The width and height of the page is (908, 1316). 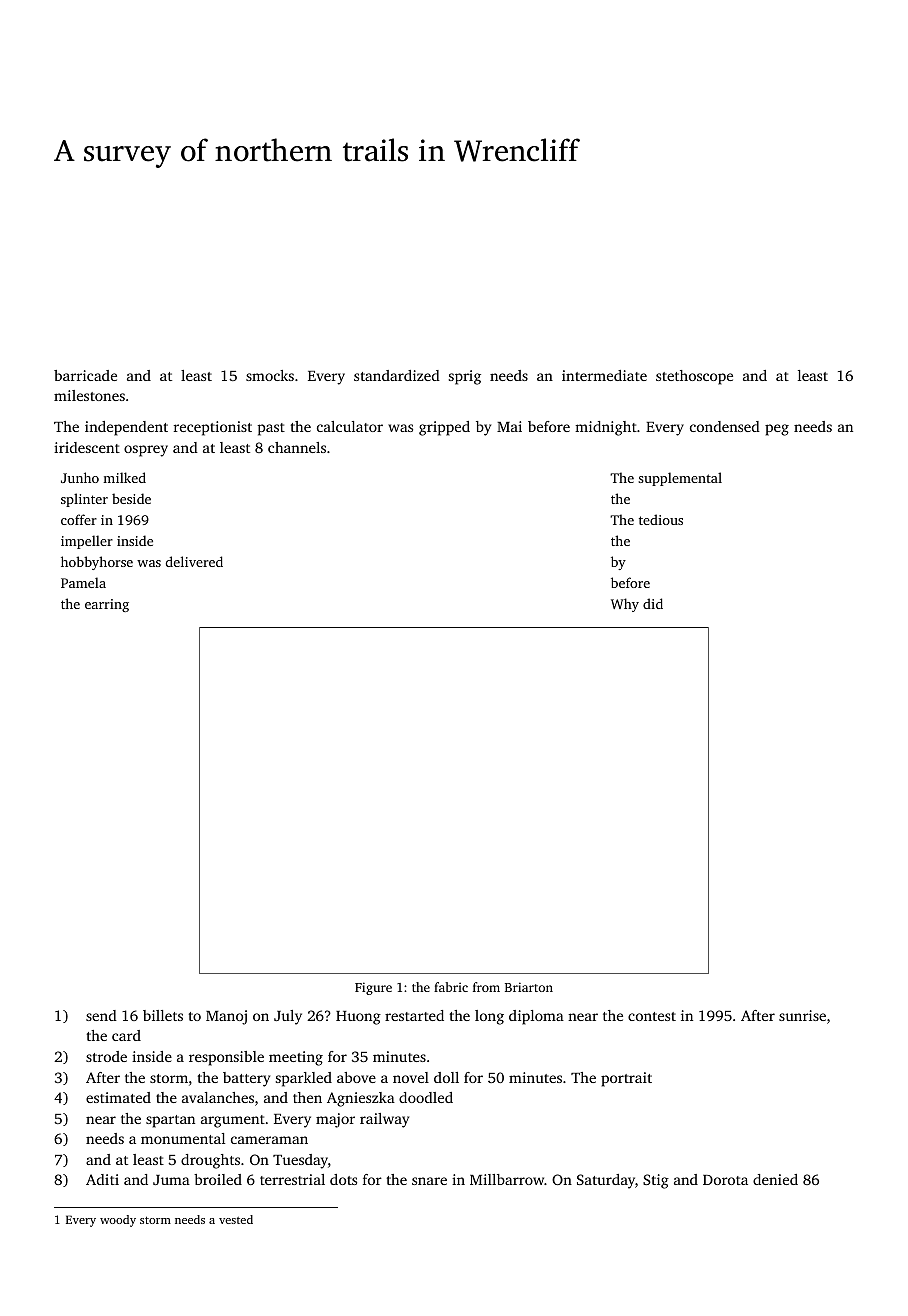 What do you see at coordinates (802, 1015) in the page?
I see `sunrise` at bounding box center [802, 1015].
